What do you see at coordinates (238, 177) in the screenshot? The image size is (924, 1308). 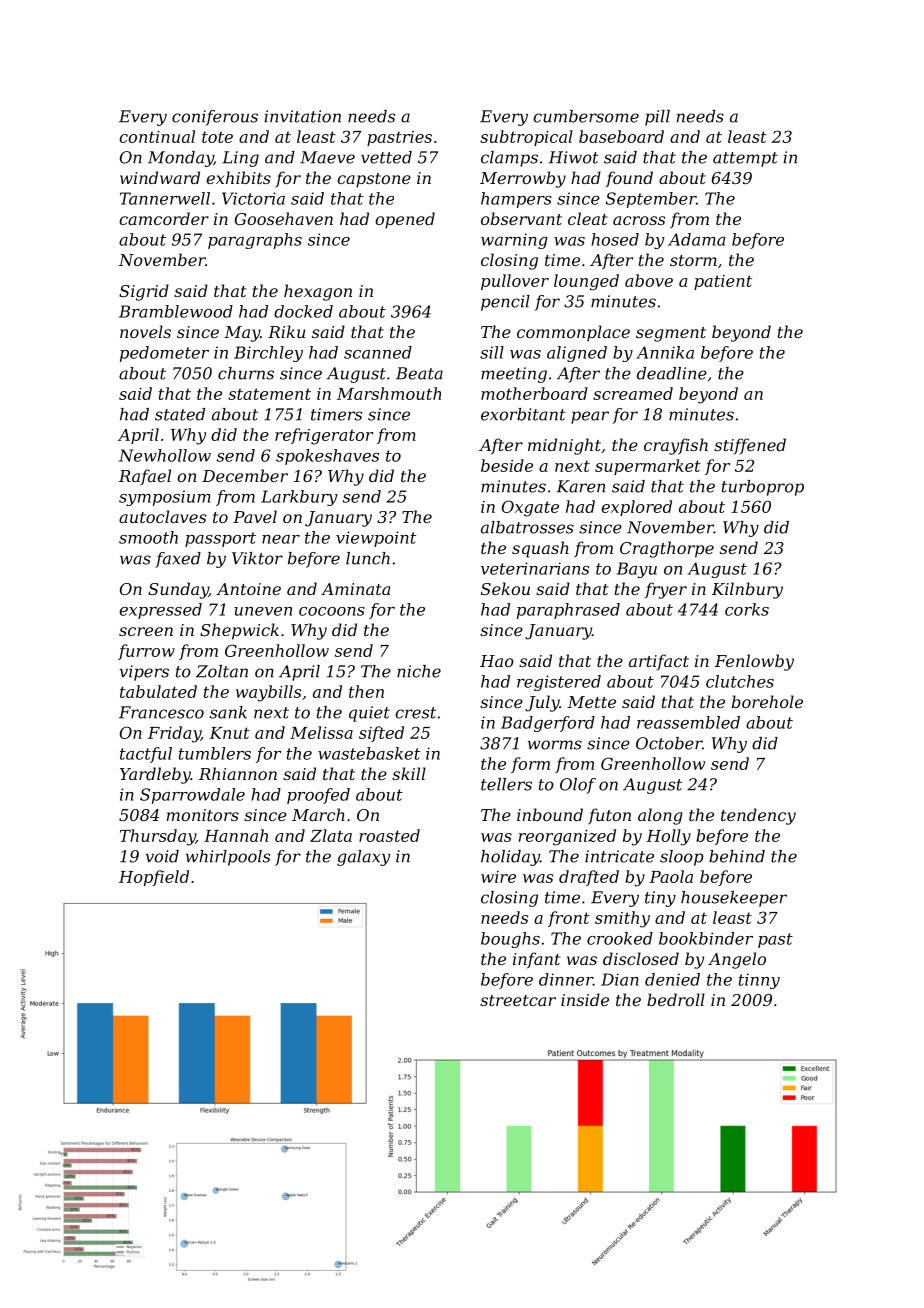 I see `exhibits` at bounding box center [238, 177].
